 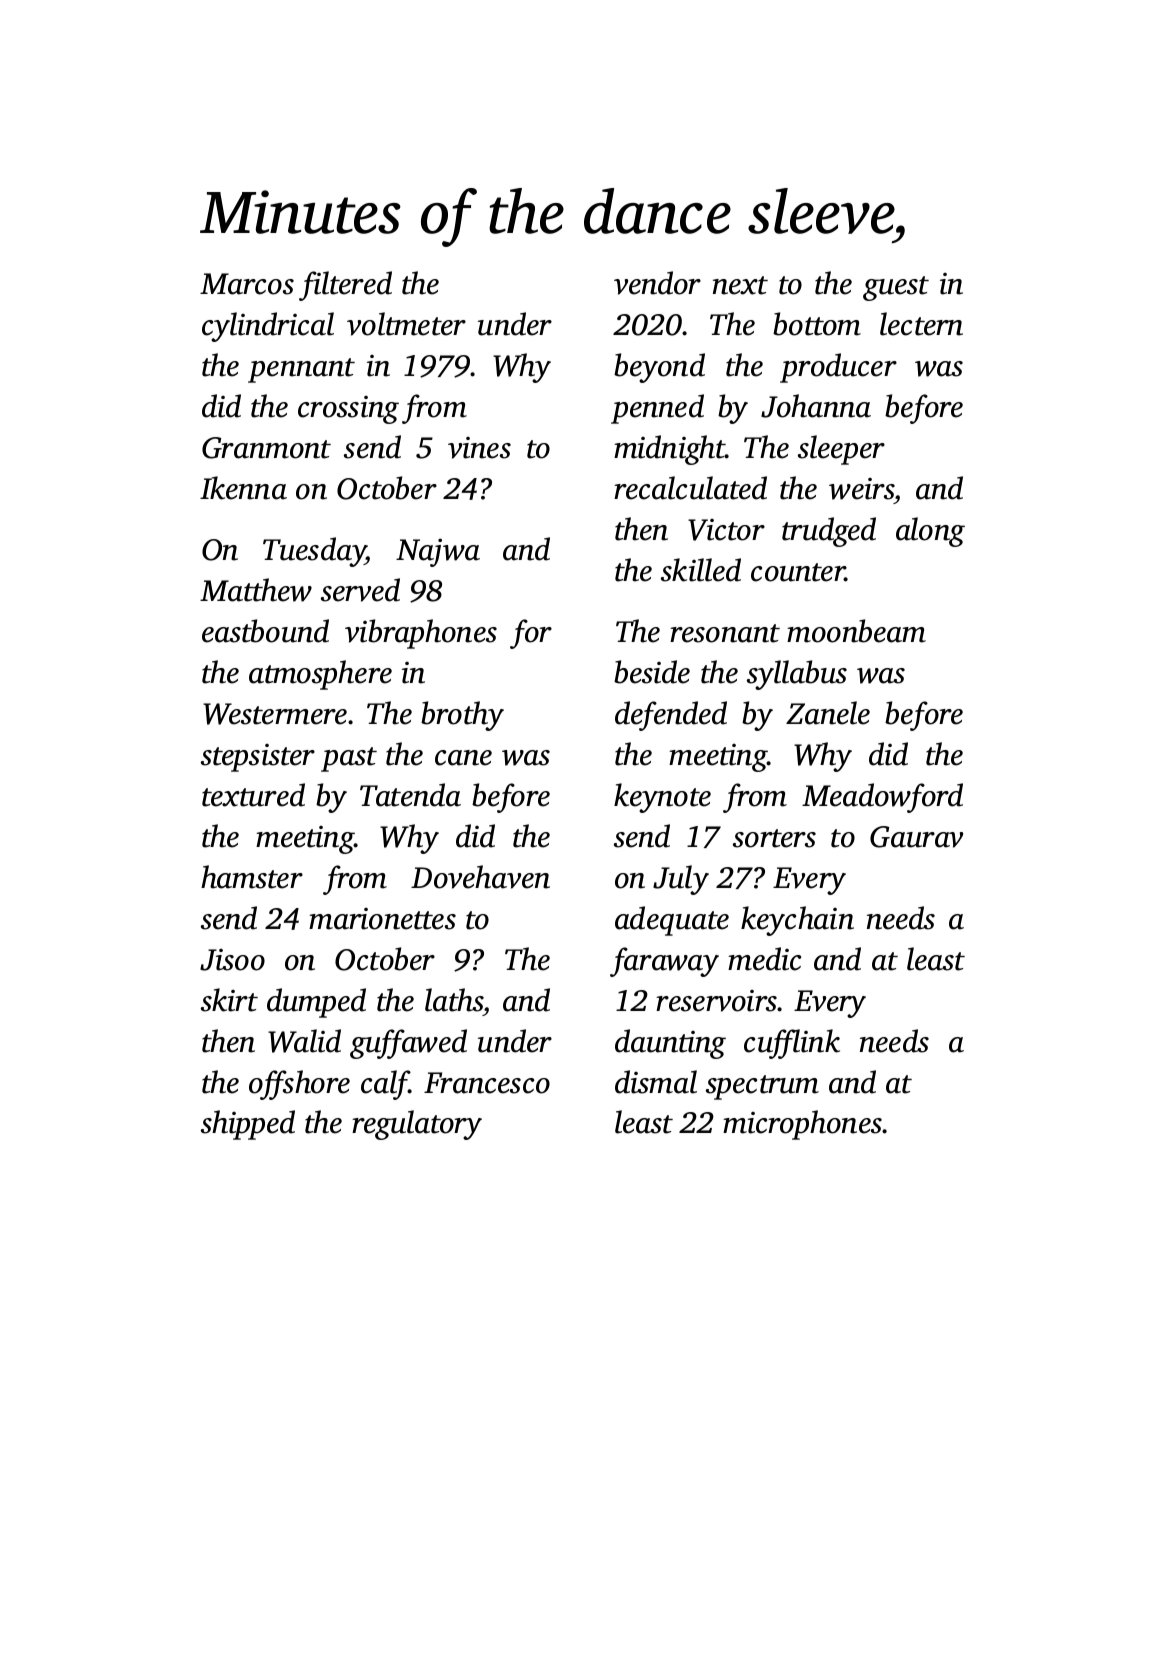 I want to click on vendor, so click(x=657, y=283).
